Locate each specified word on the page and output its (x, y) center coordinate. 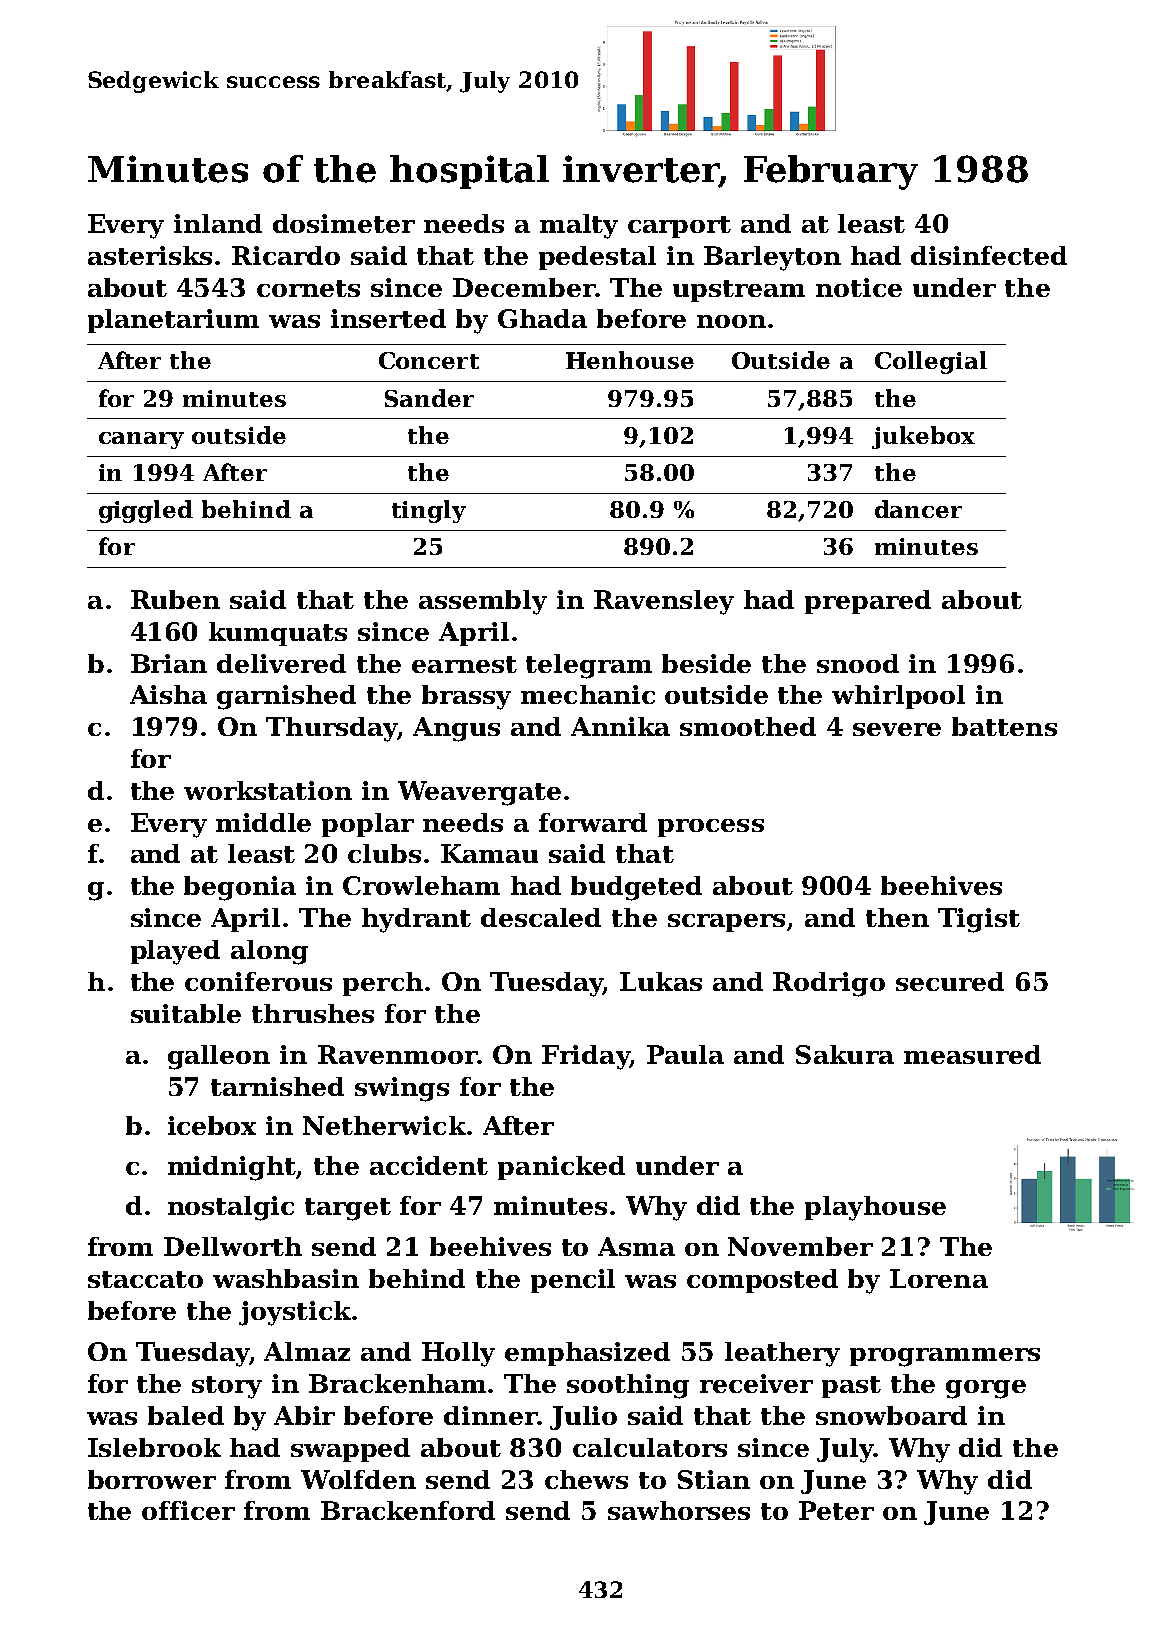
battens (1004, 726)
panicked (561, 1168)
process (711, 828)
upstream (739, 291)
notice (859, 287)
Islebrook (154, 1447)
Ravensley (664, 602)
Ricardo (286, 255)
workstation (268, 790)
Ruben (175, 599)
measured (972, 1054)
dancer (918, 509)
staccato (145, 1279)
